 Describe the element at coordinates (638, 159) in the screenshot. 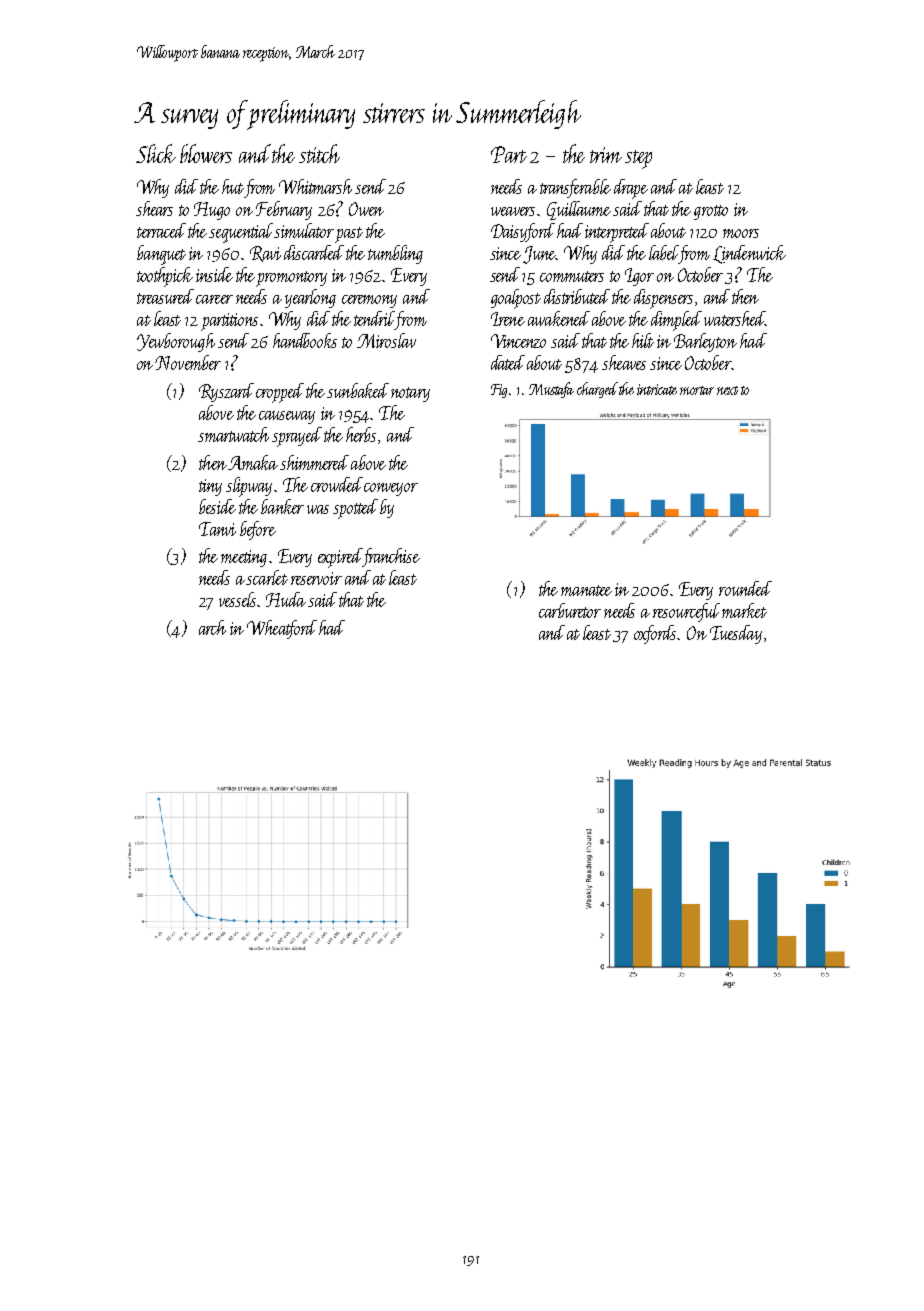

I see `step` at that location.
